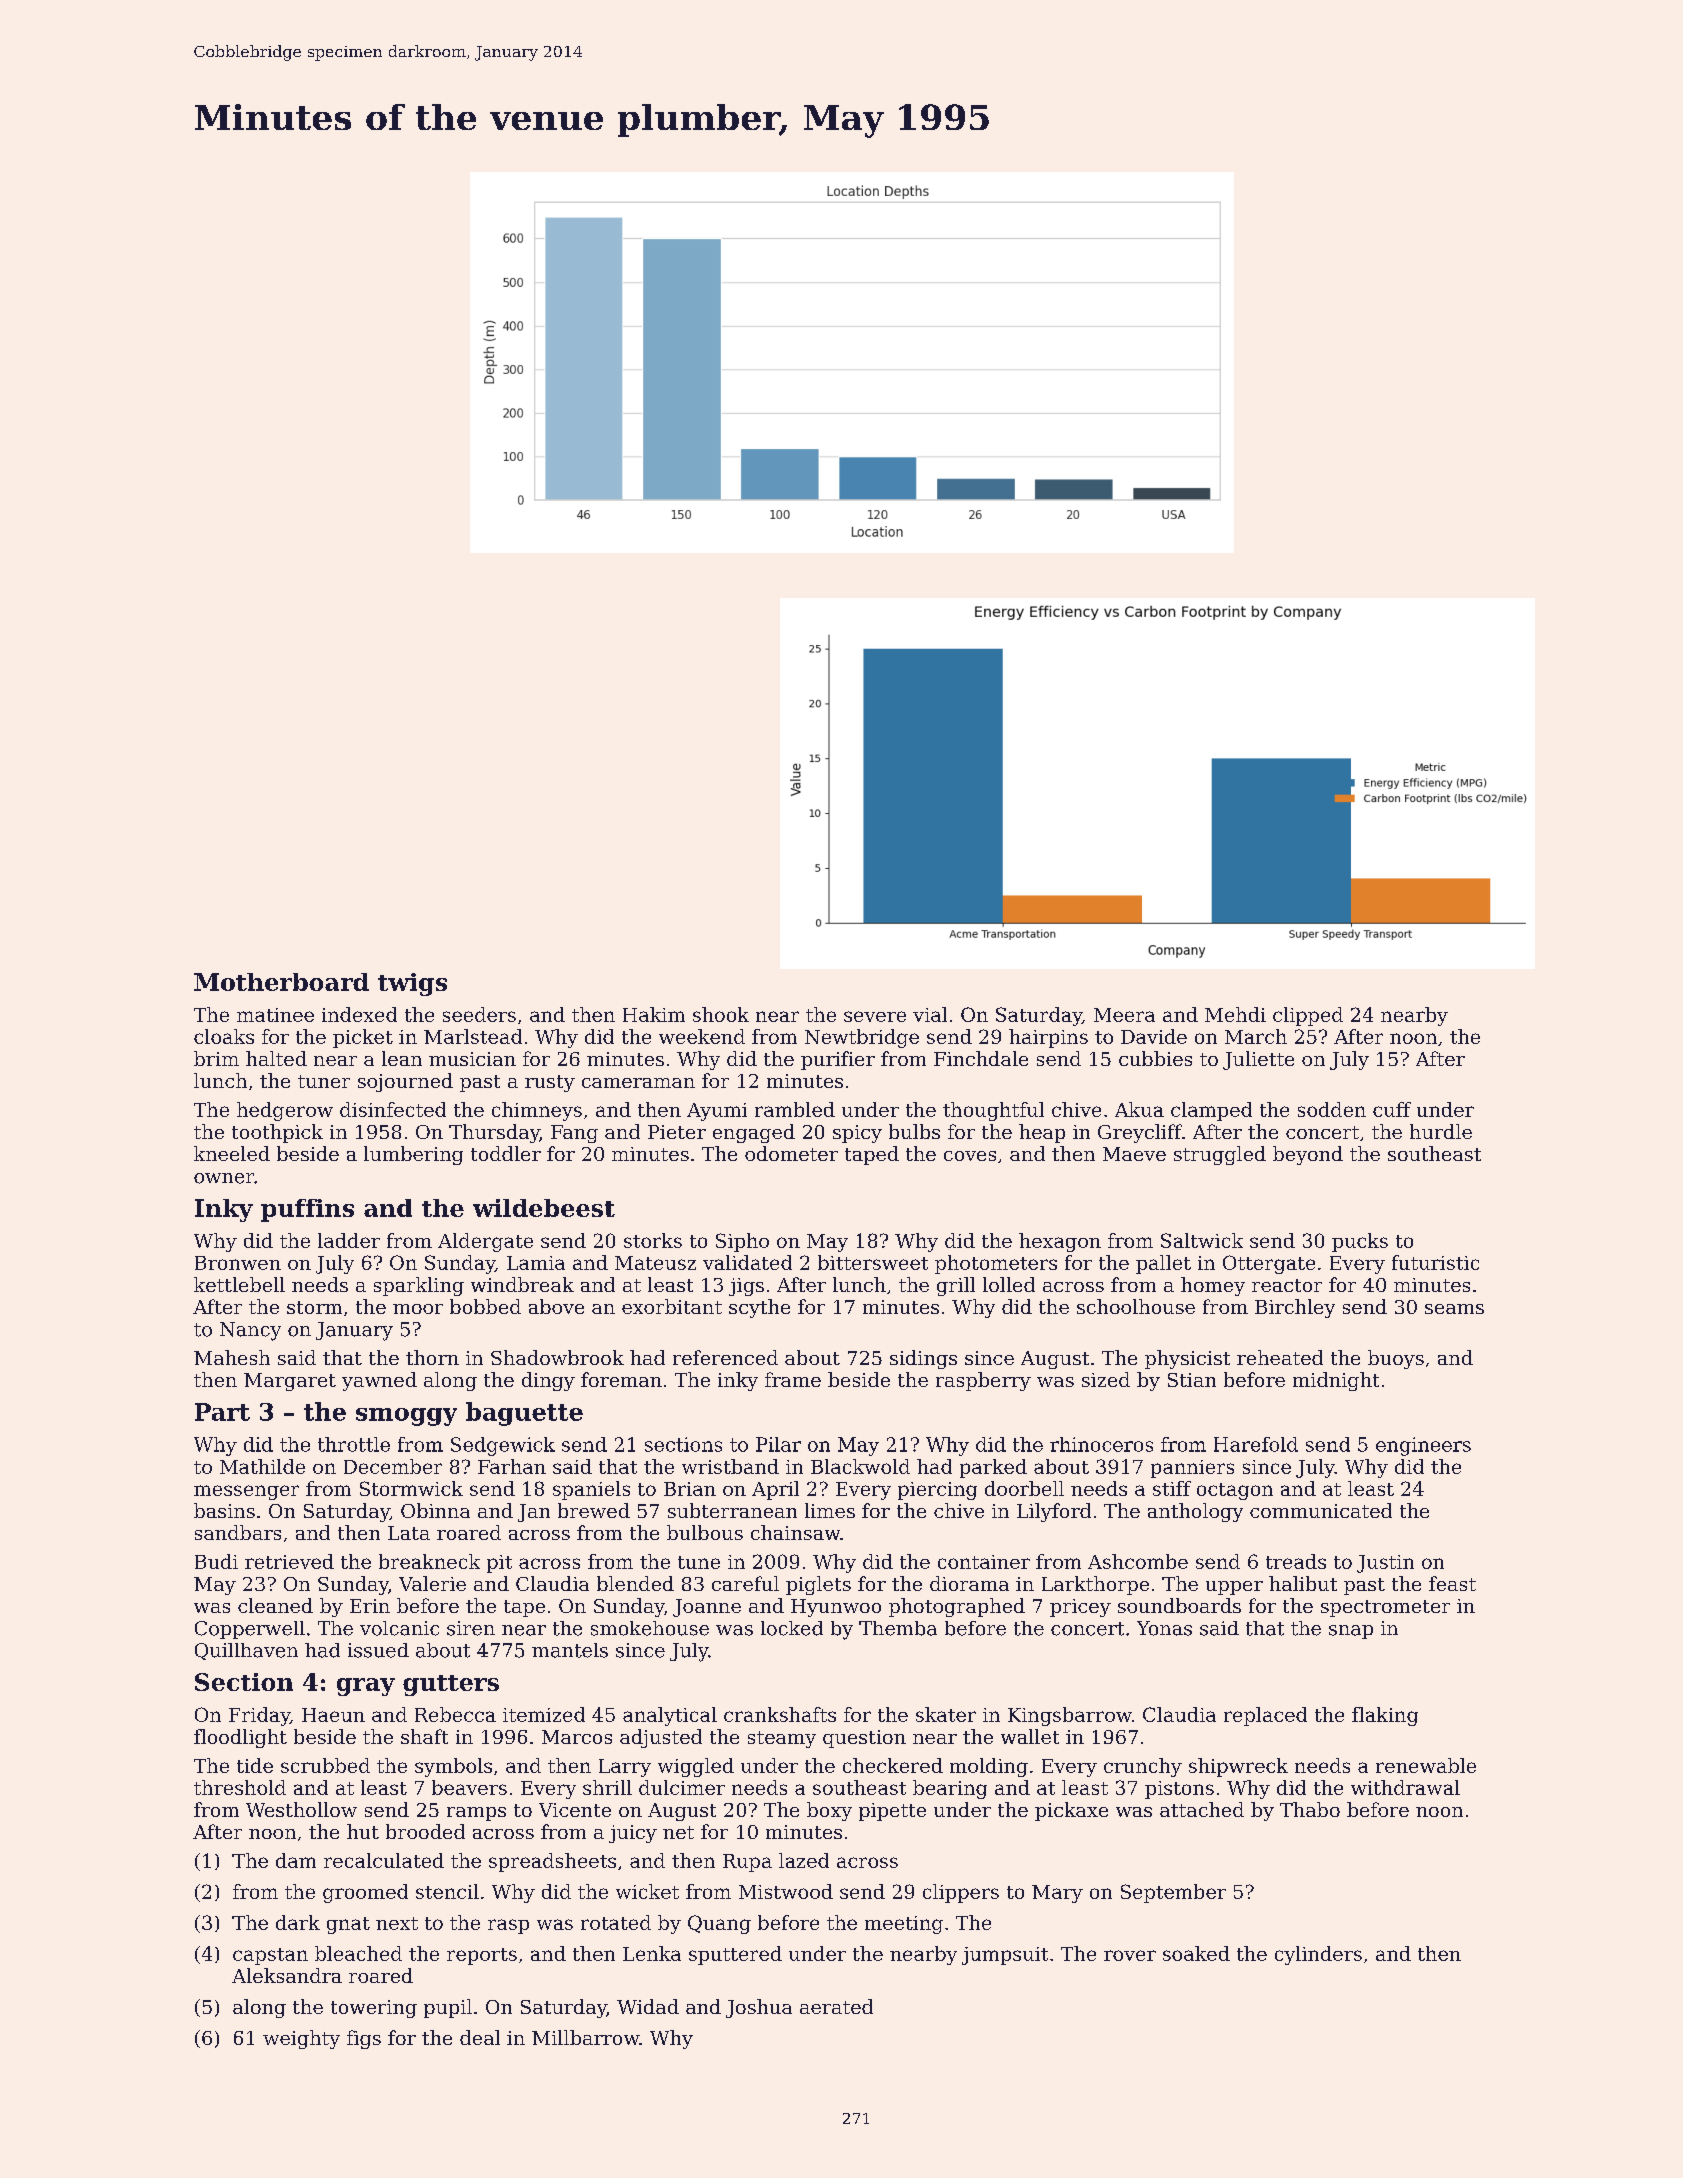 The image size is (1683, 2178). What do you see at coordinates (1164, 1628) in the document?
I see `Yonas` at bounding box center [1164, 1628].
